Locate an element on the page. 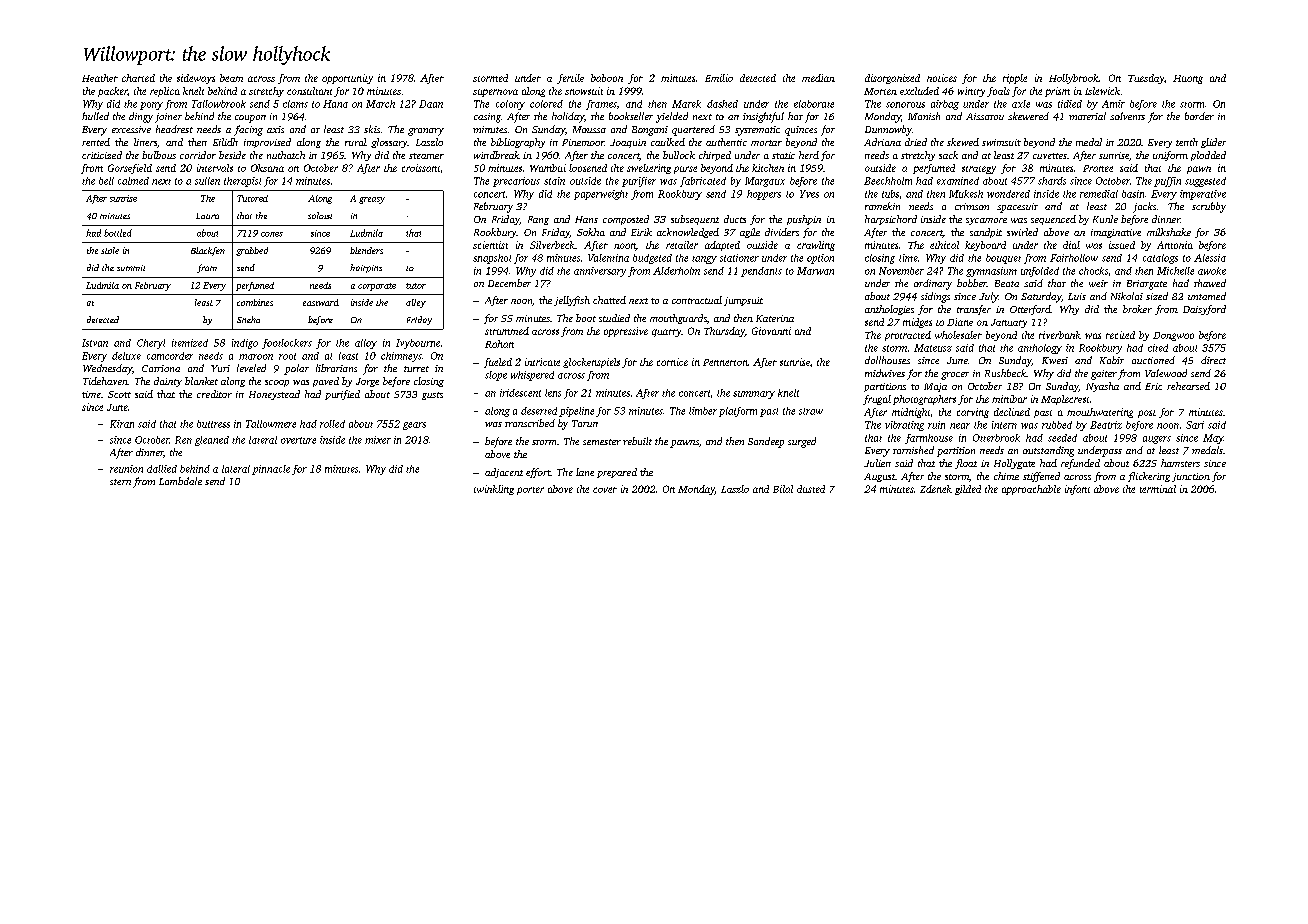  declined is located at coordinates (1012, 412).
